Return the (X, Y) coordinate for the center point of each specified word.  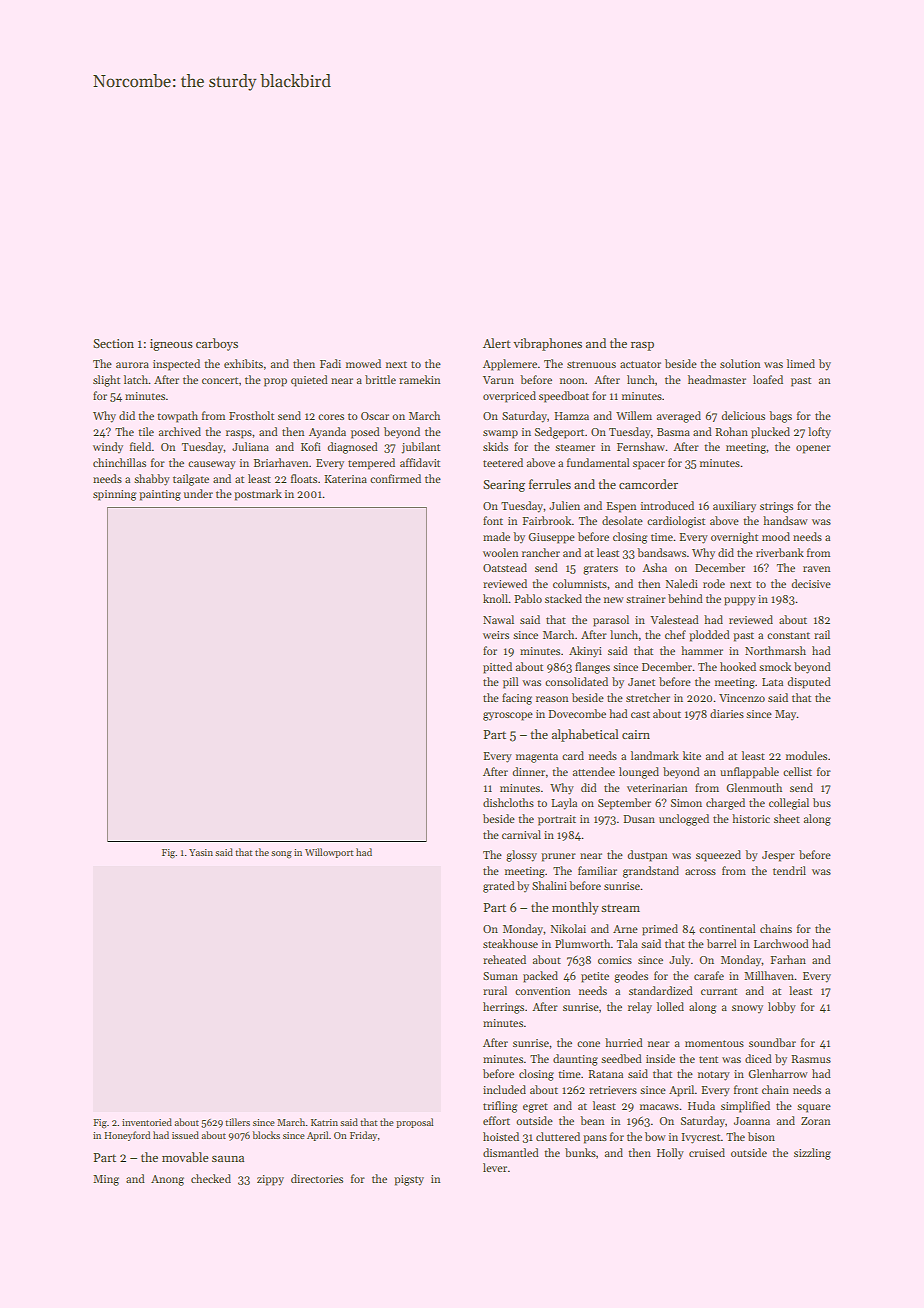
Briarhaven (281, 462)
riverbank (780, 552)
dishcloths (508, 802)
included (504, 1089)
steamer (575, 447)
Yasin (201, 852)
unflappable (749, 773)
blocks (266, 1135)
